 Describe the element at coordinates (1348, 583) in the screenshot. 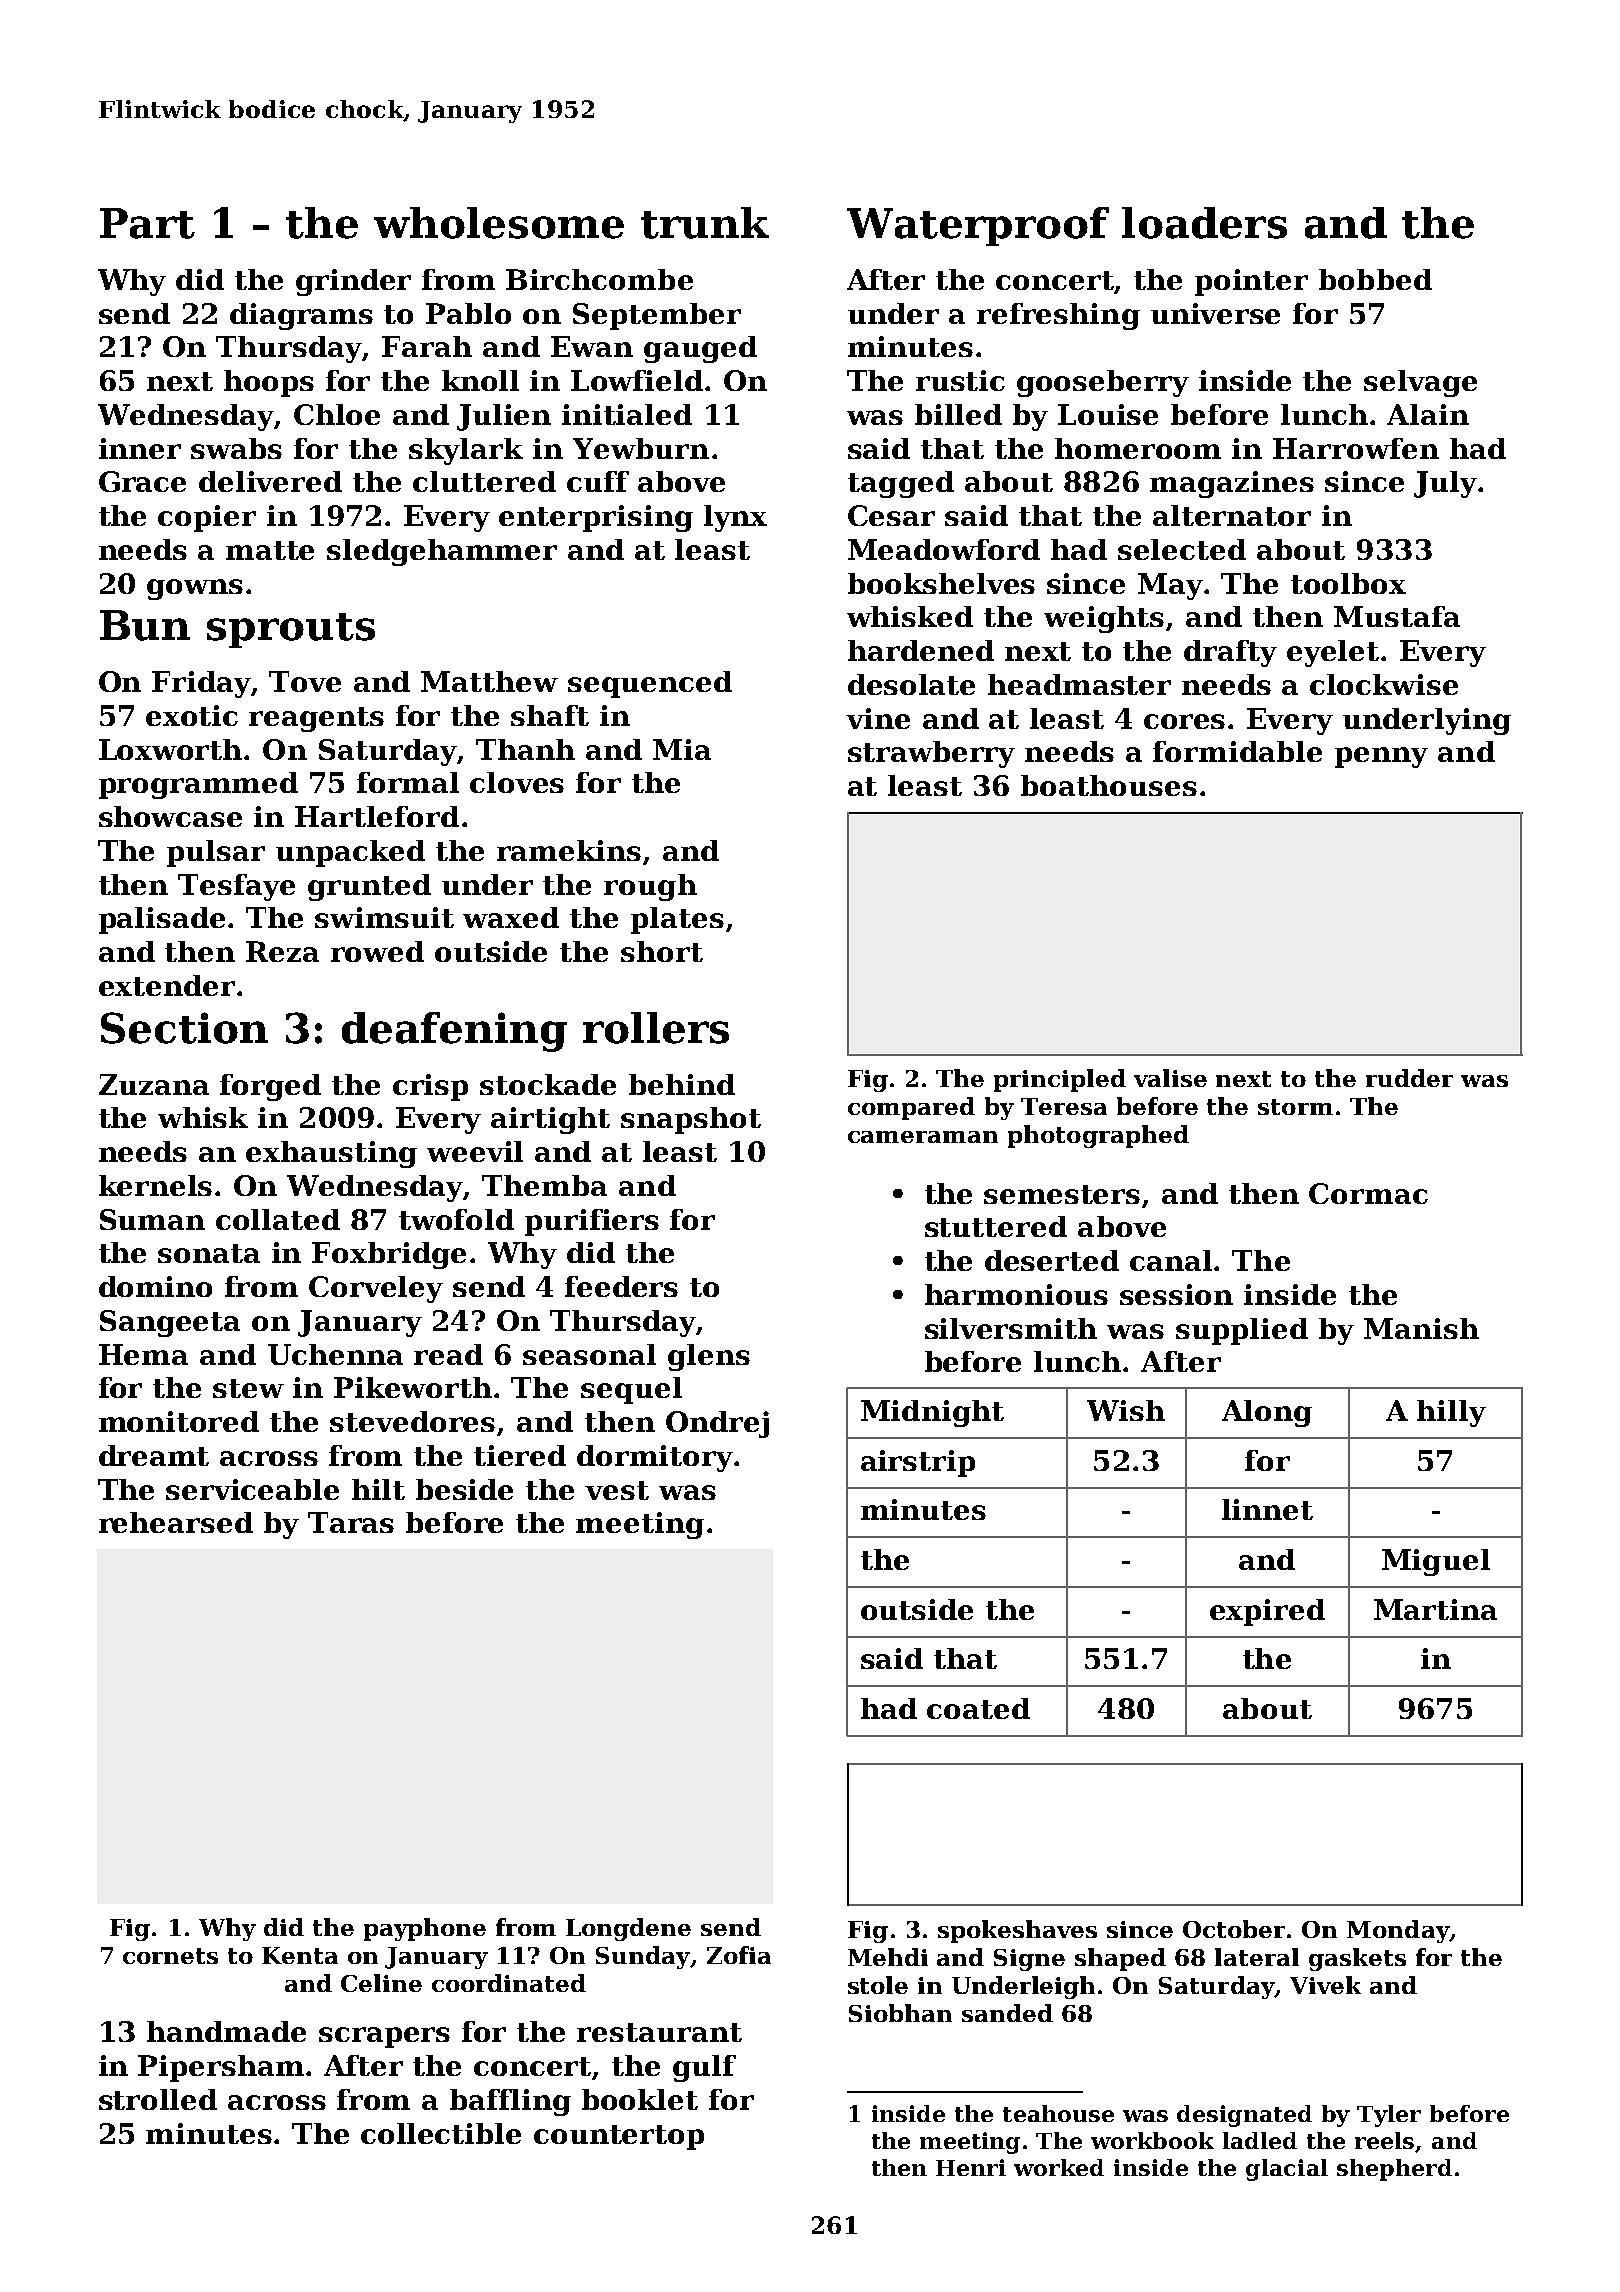

I see `toolbox` at that location.
